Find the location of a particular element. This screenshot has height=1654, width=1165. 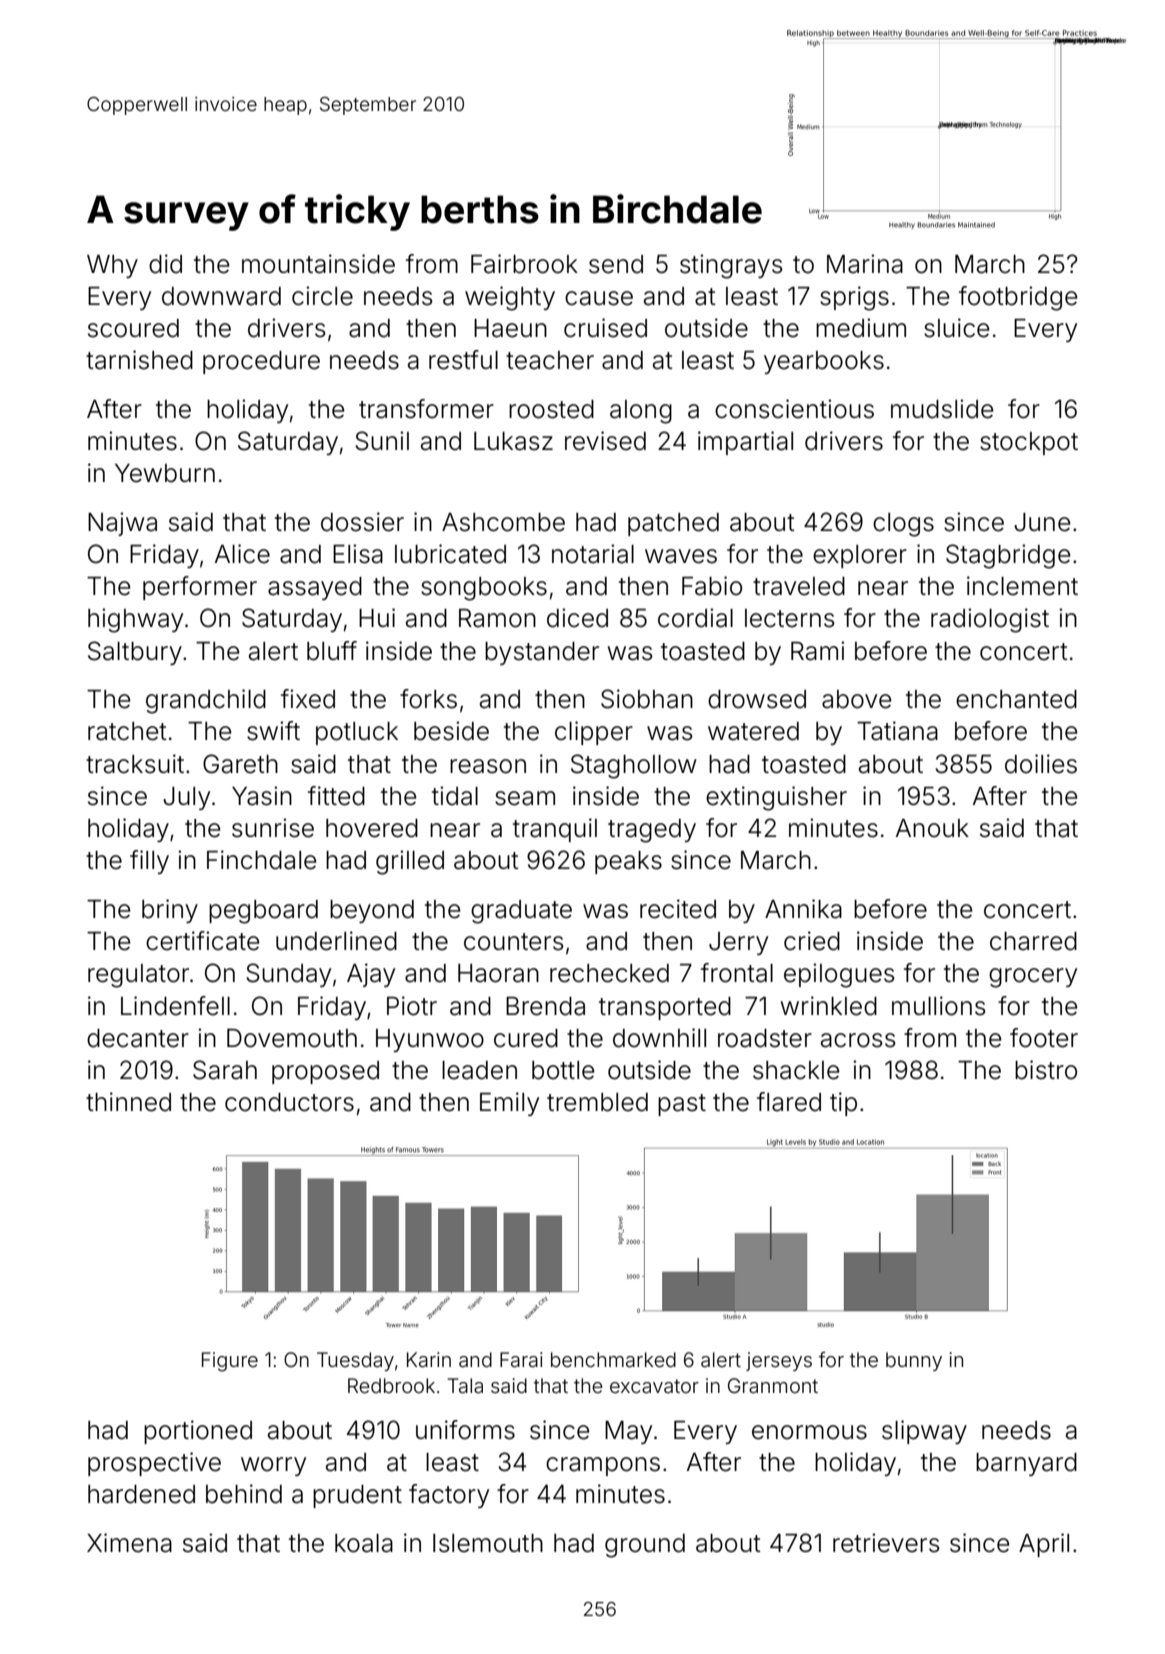

stockpot is located at coordinates (1029, 443).
